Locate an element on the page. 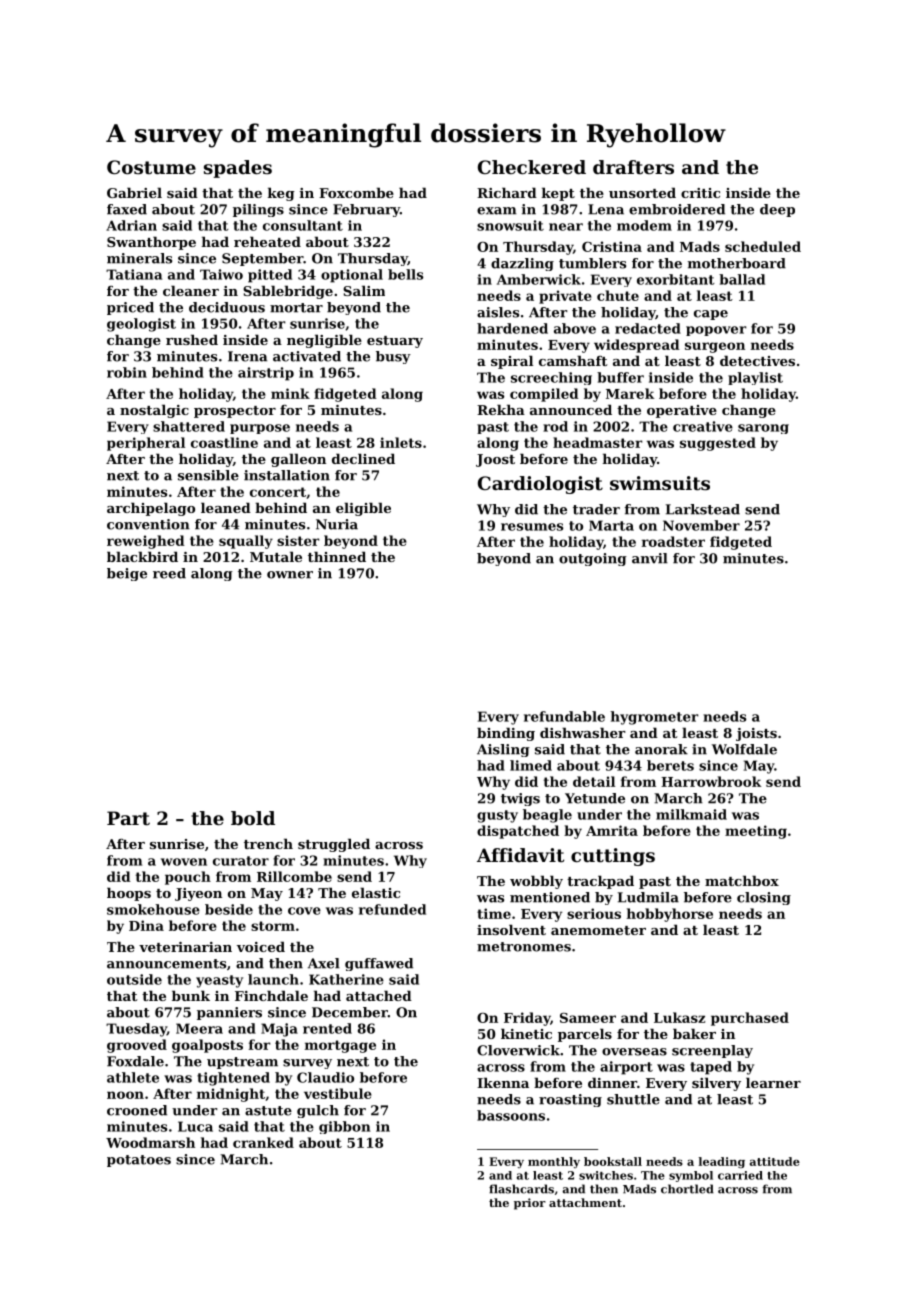 Image resolution: width=908 pixels, height=1316 pixels. carried is located at coordinates (740, 1175).
